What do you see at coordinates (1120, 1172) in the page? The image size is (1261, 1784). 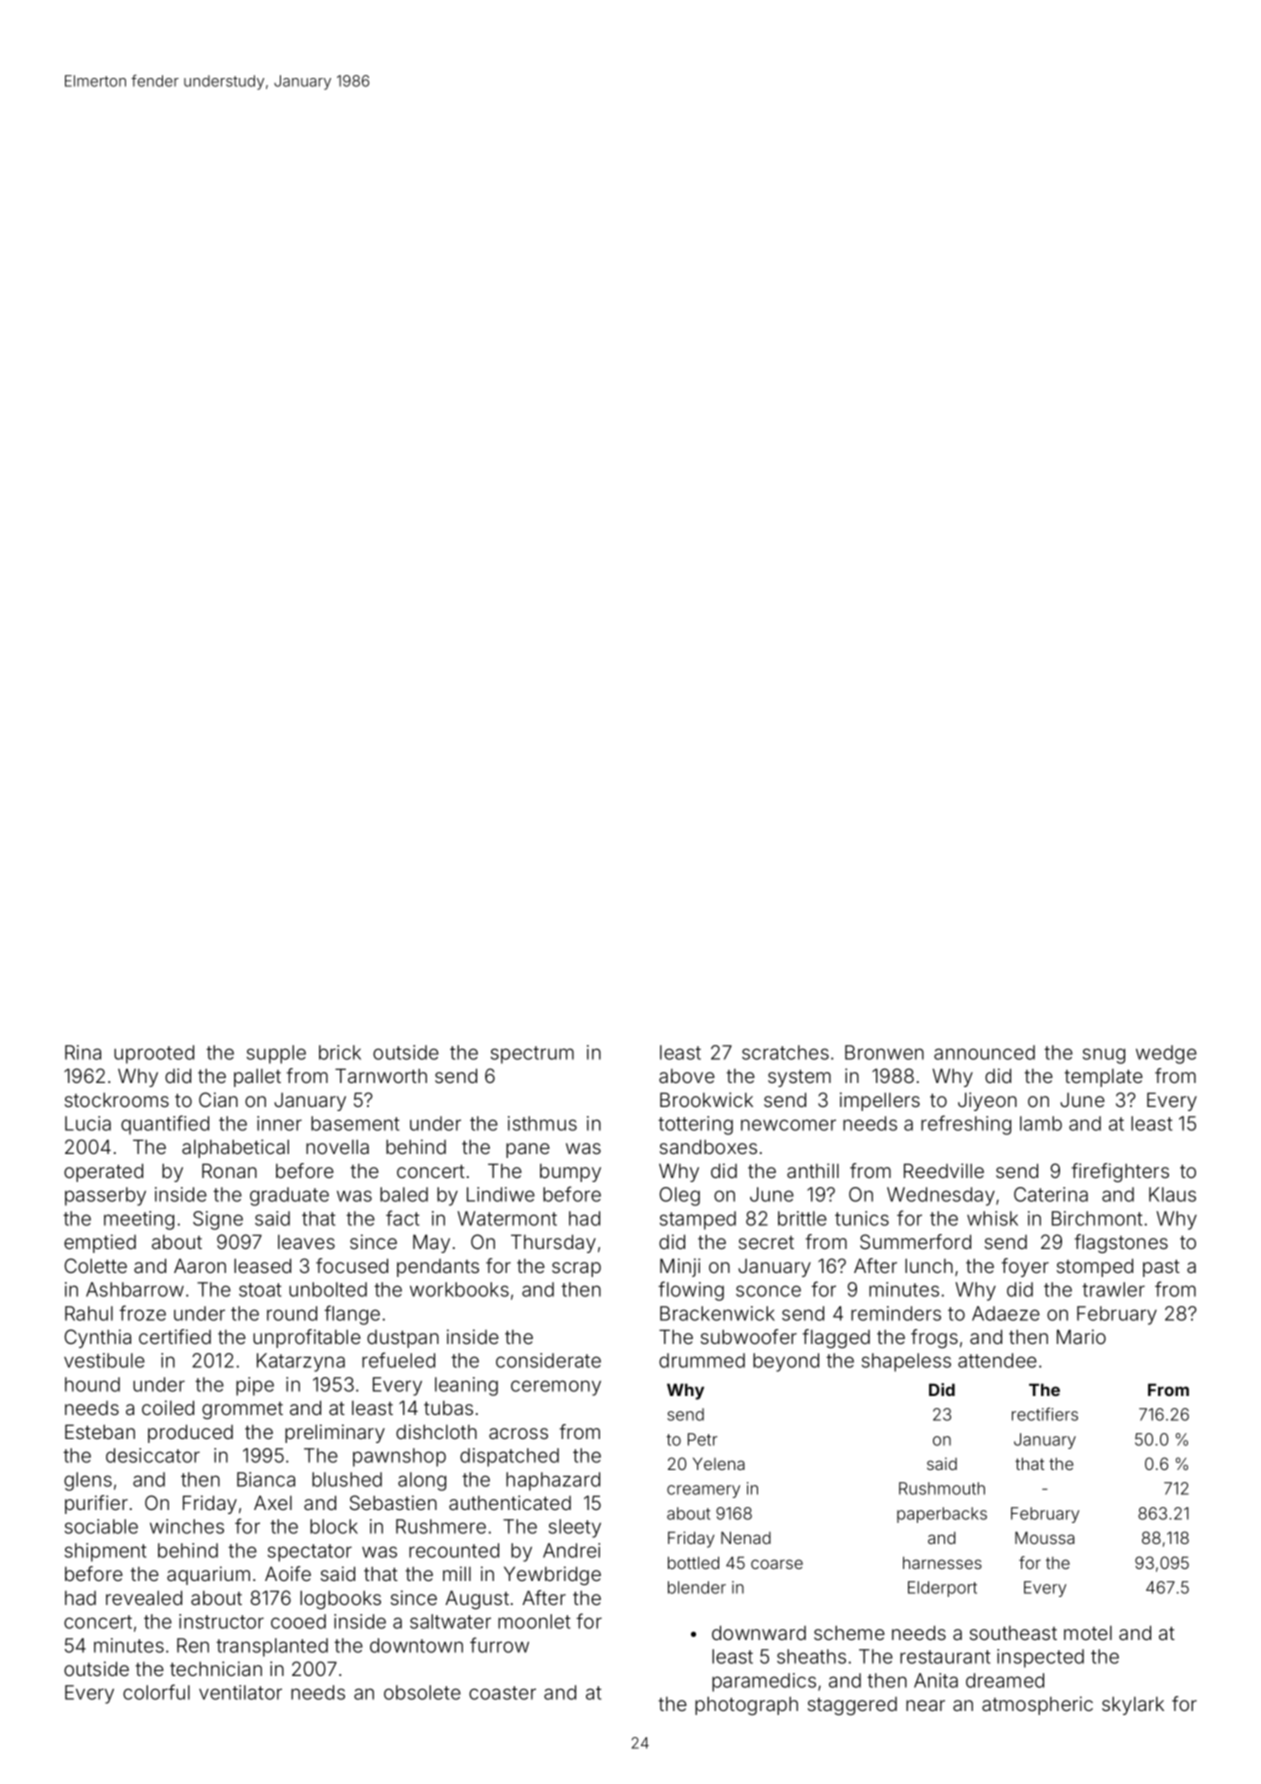 I see `firefighters` at bounding box center [1120, 1172].
